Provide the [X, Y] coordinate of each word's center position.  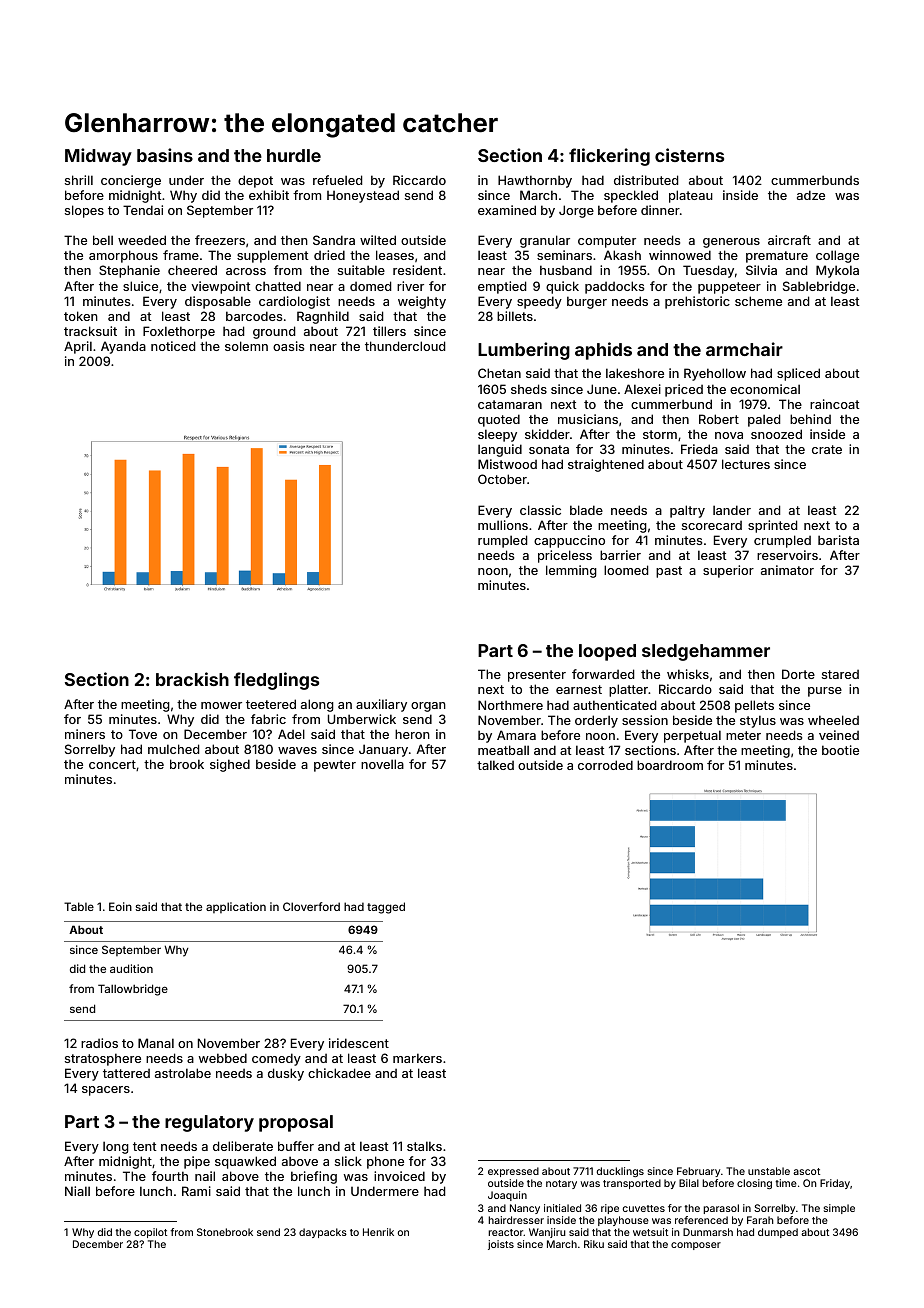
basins [165, 155]
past [669, 572]
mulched [173, 749]
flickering [609, 157]
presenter [537, 676]
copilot [150, 1233]
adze [811, 195]
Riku [594, 1244]
